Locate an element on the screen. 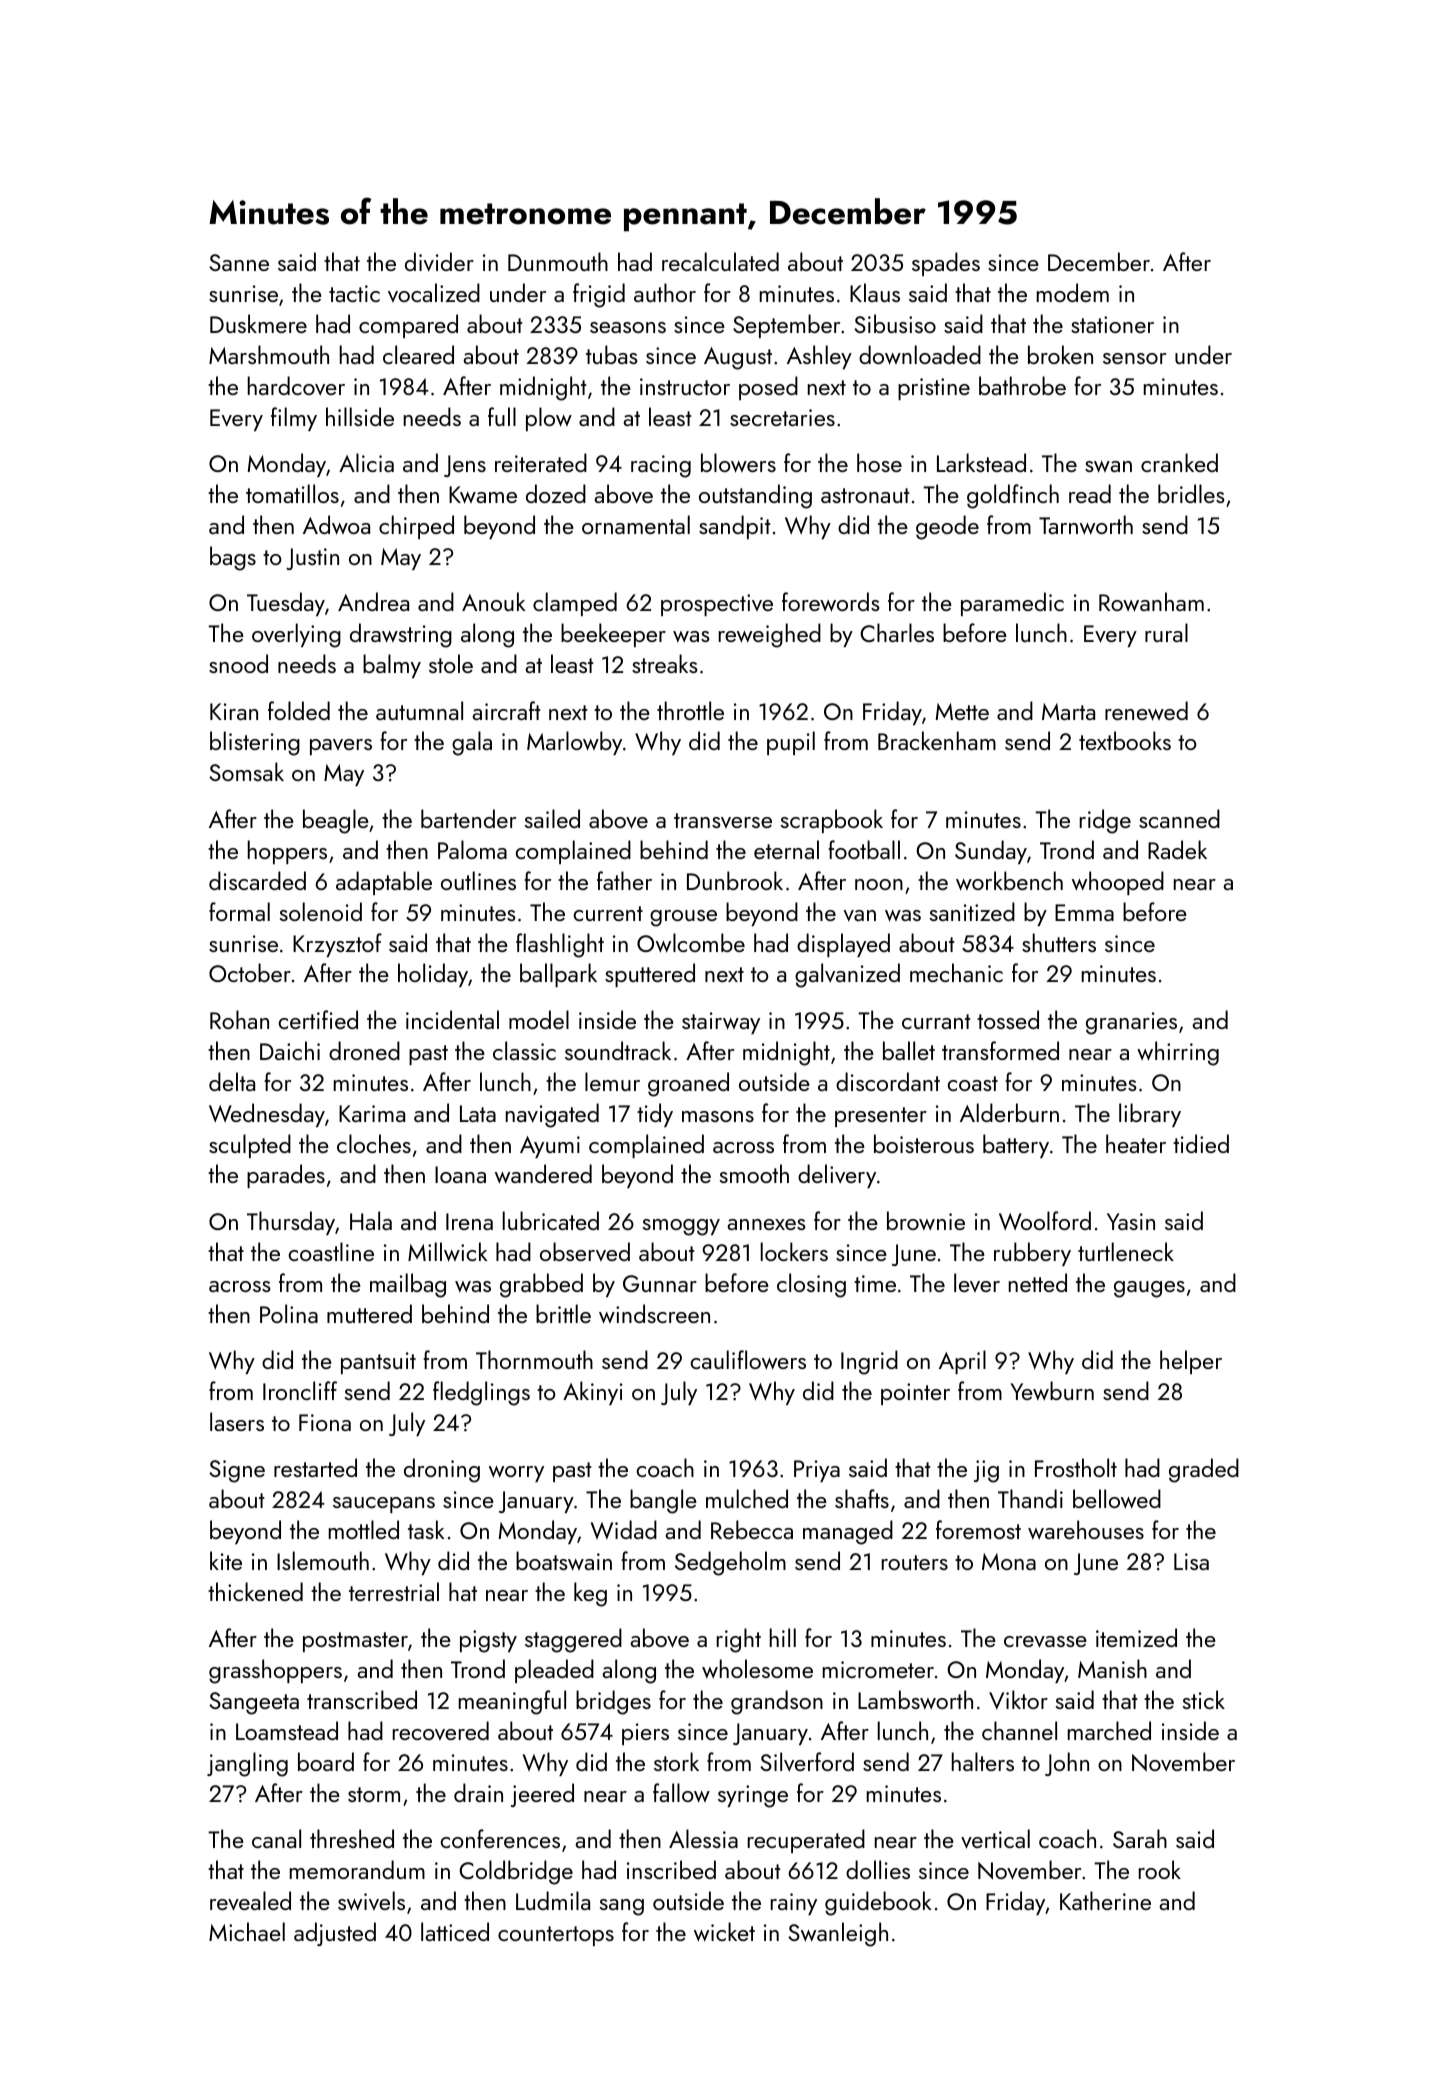  Sanne is located at coordinates (239, 262).
